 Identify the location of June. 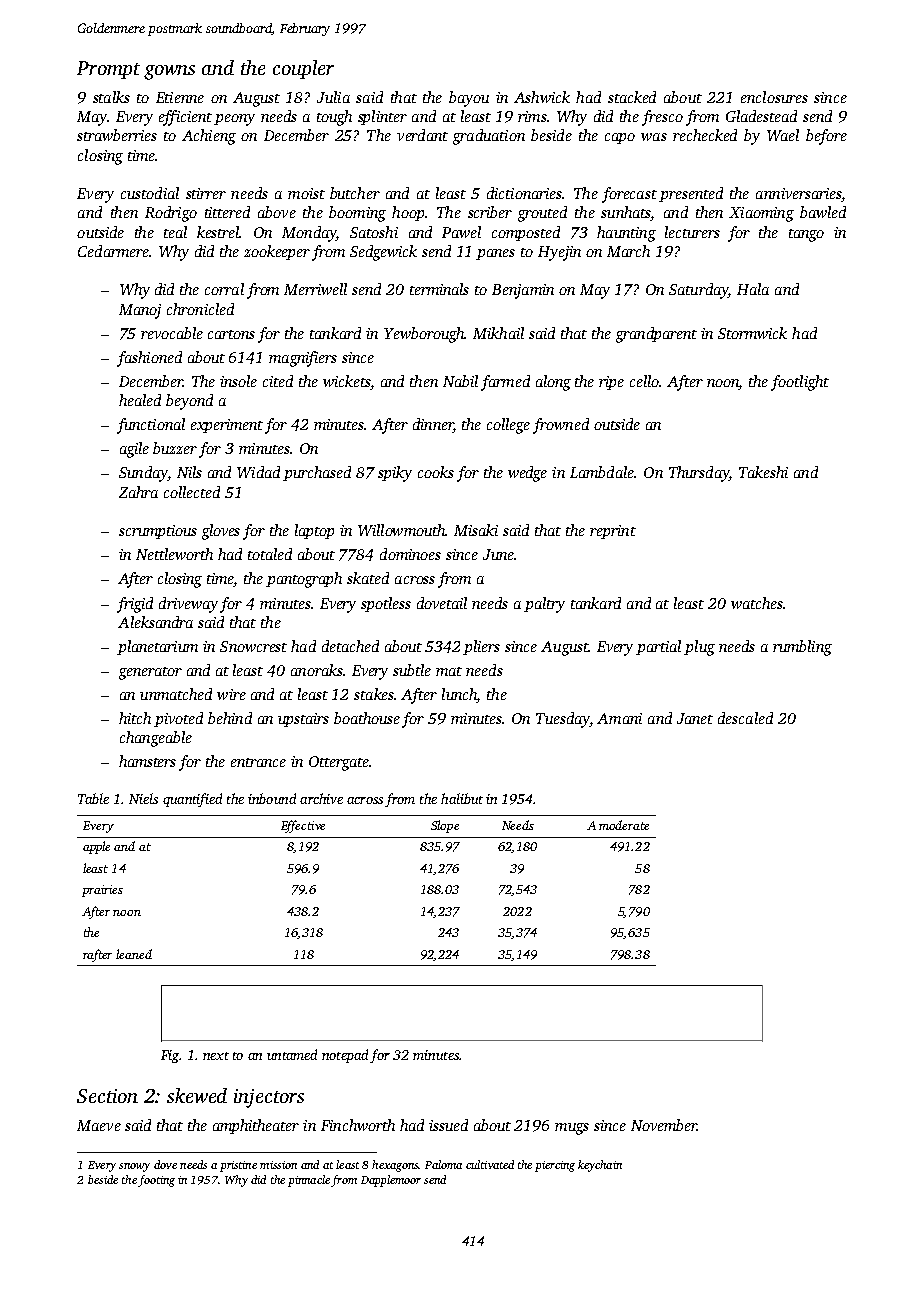
(498, 554).
